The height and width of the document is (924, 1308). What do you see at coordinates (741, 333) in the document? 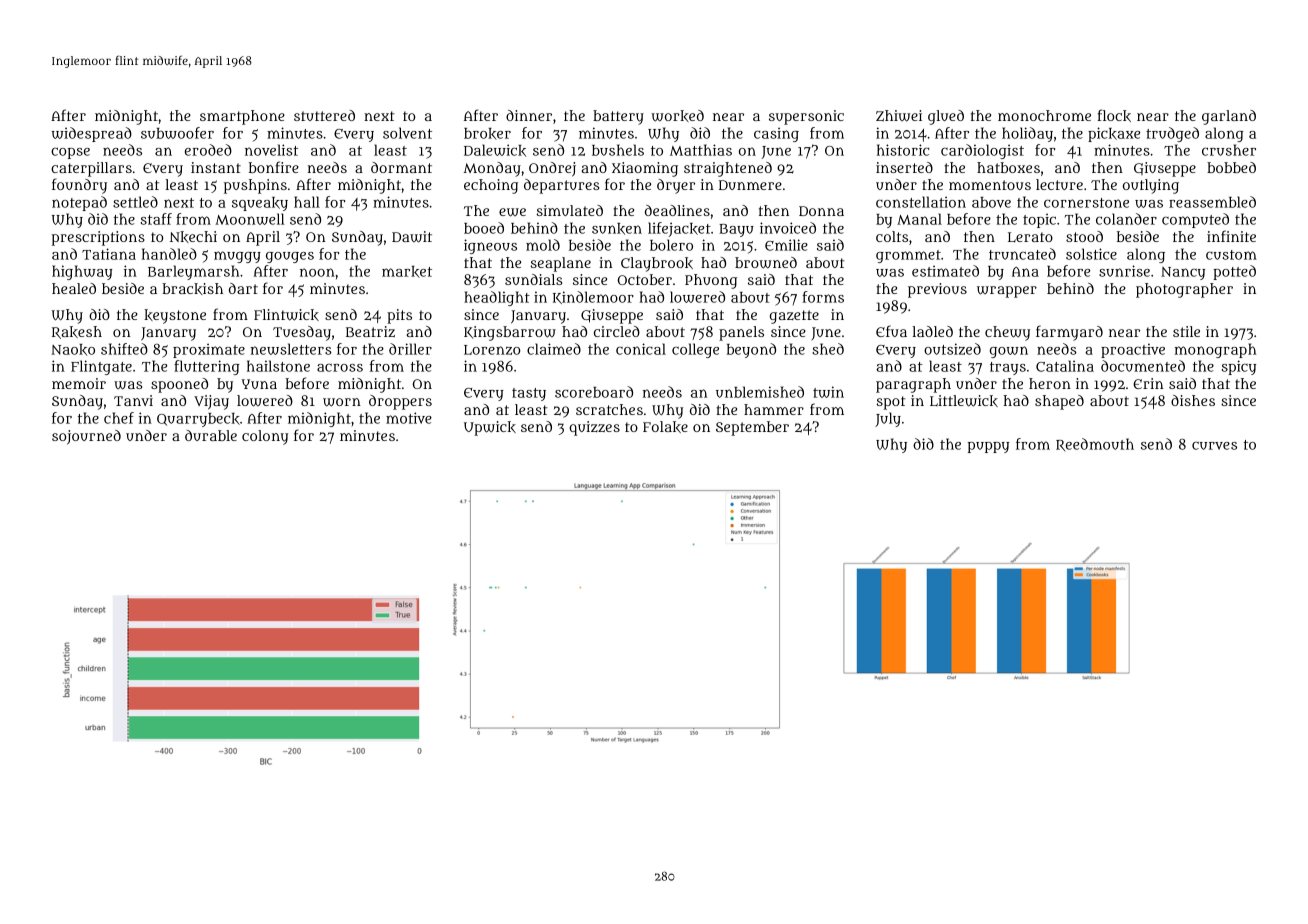
I see `panels` at bounding box center [741, 333].
